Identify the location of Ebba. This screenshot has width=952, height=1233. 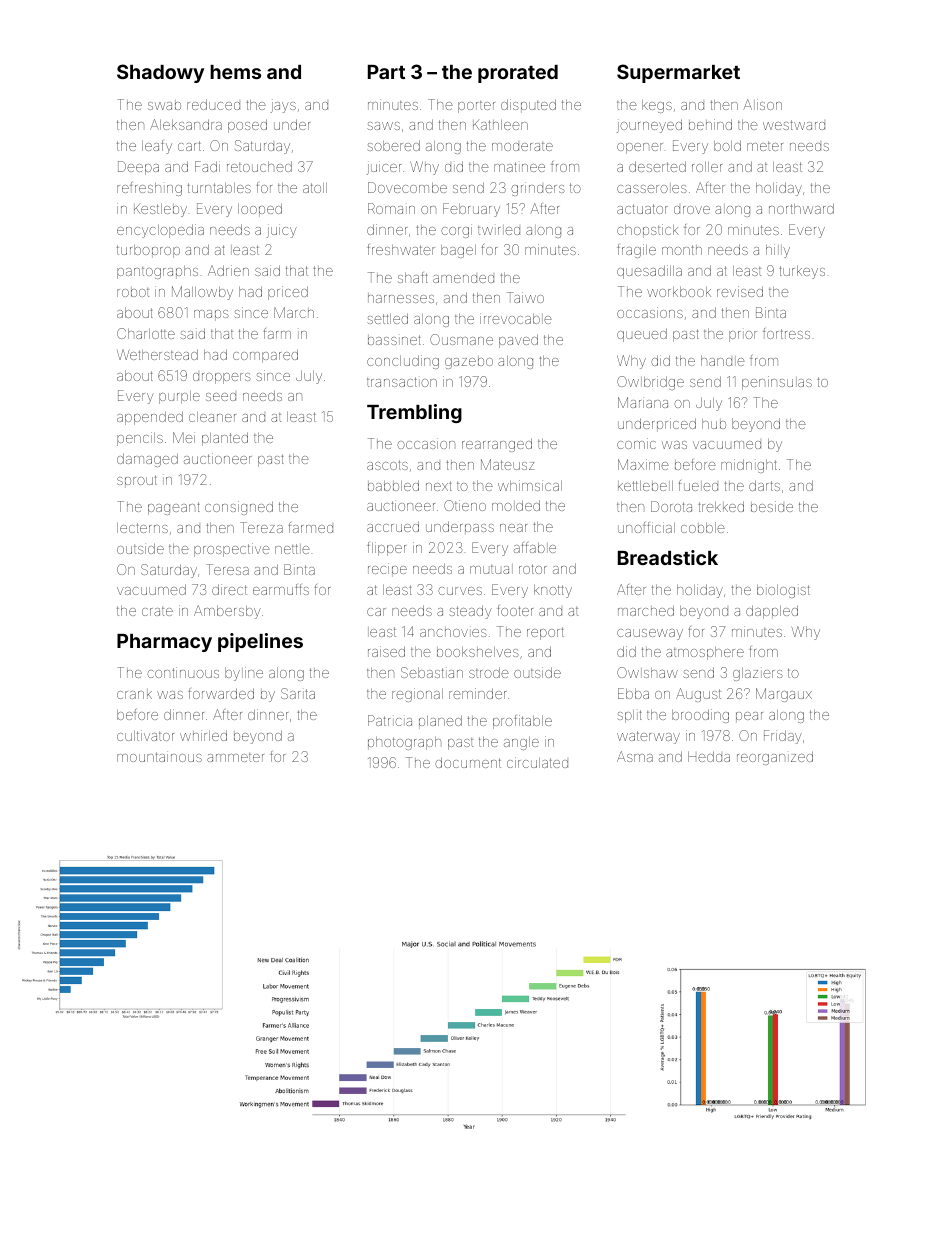
(633, 693).
